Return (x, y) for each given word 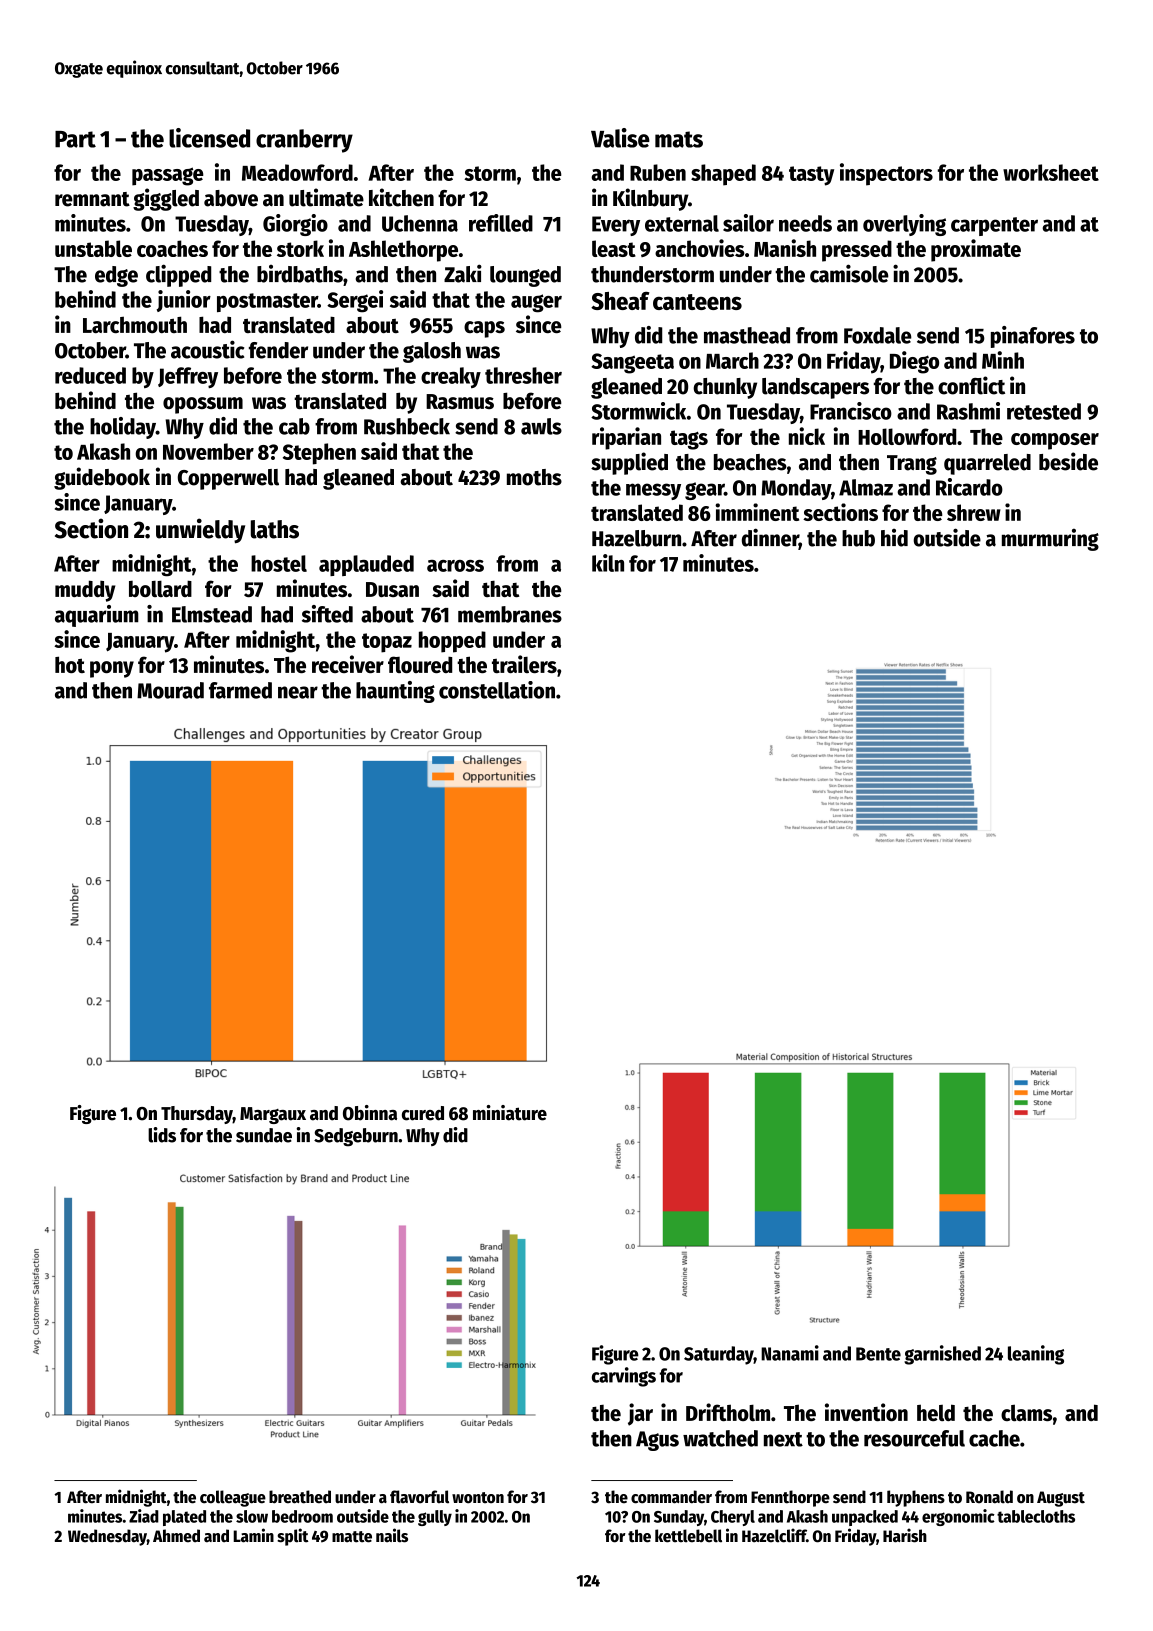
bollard (160, 588)
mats (679, 139)
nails (392, 1535)
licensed (209, 138)
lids (162, 1135)
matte (352, 1537)
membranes (510, 614)
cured (423, 1113)
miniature (510, 1113)
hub (858, 538)
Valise (620, 138)
